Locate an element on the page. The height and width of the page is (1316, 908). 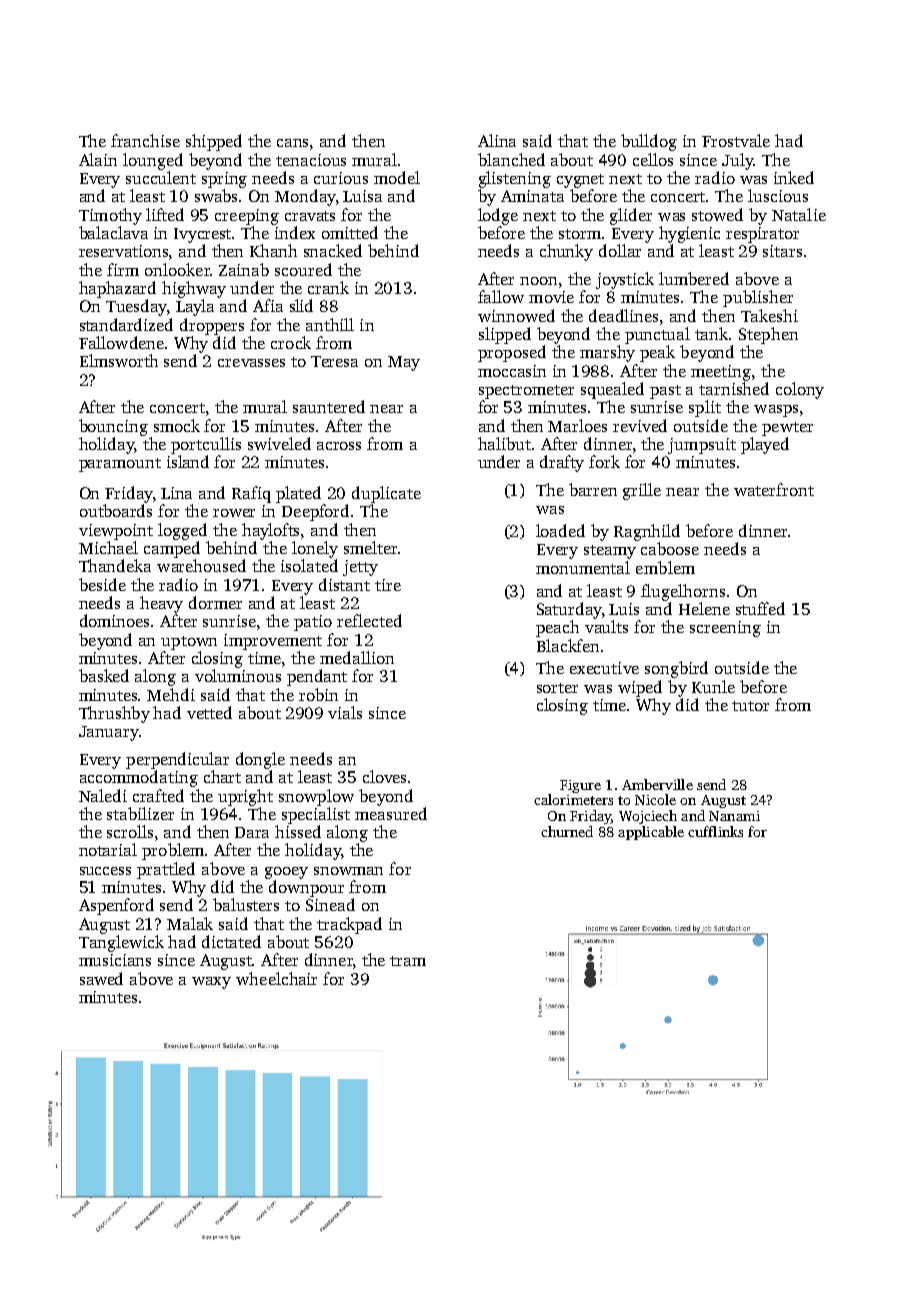
squealed is located at coordinates (612, 390).
